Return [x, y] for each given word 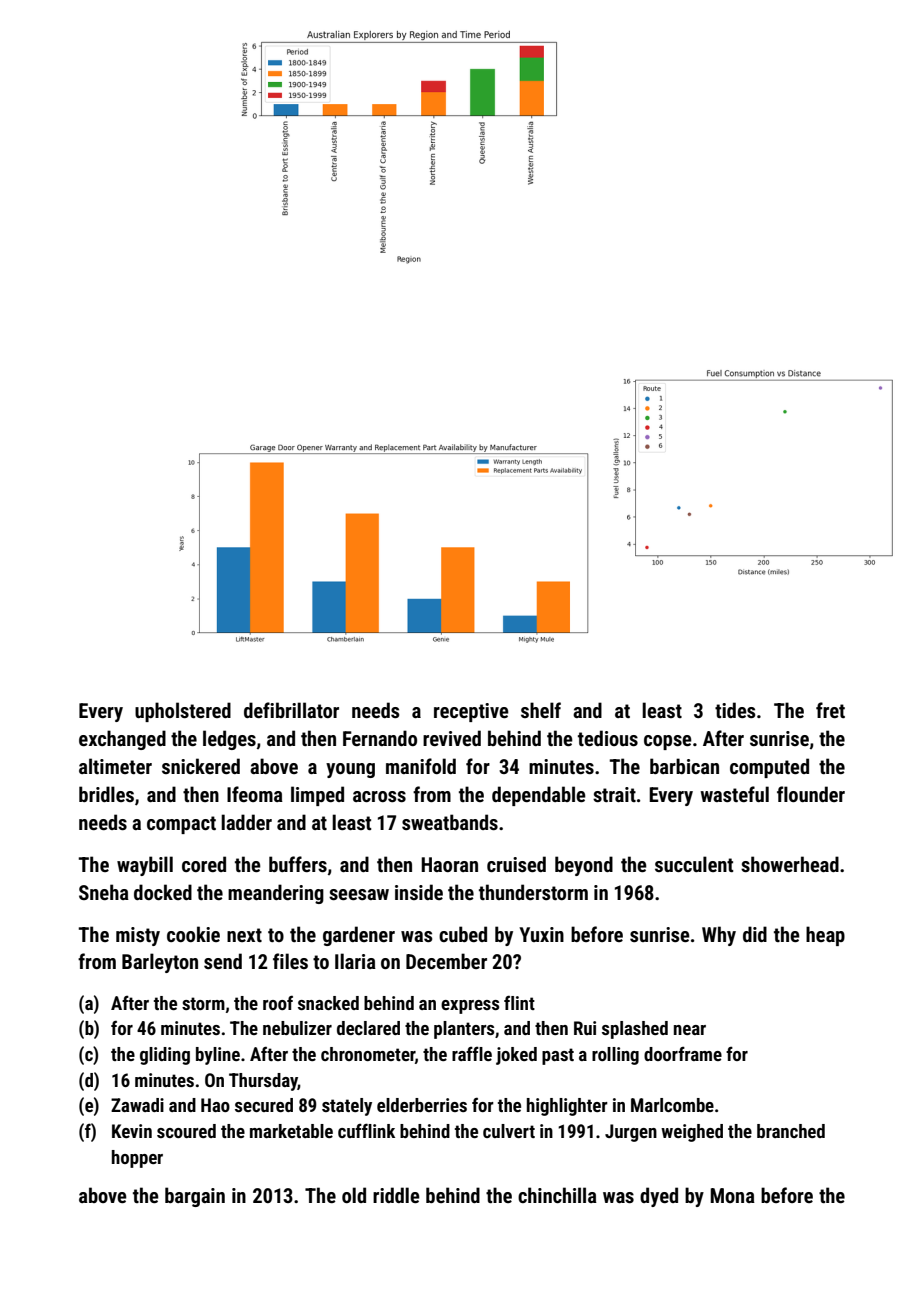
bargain [195, 1197]
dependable [539, 796]
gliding [165, 1056]
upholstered [183, 712]
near [690, 1030]
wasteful [734, 794]
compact [181, 825]
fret [830, 710]
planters [464, 1030]
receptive [471, 712]
